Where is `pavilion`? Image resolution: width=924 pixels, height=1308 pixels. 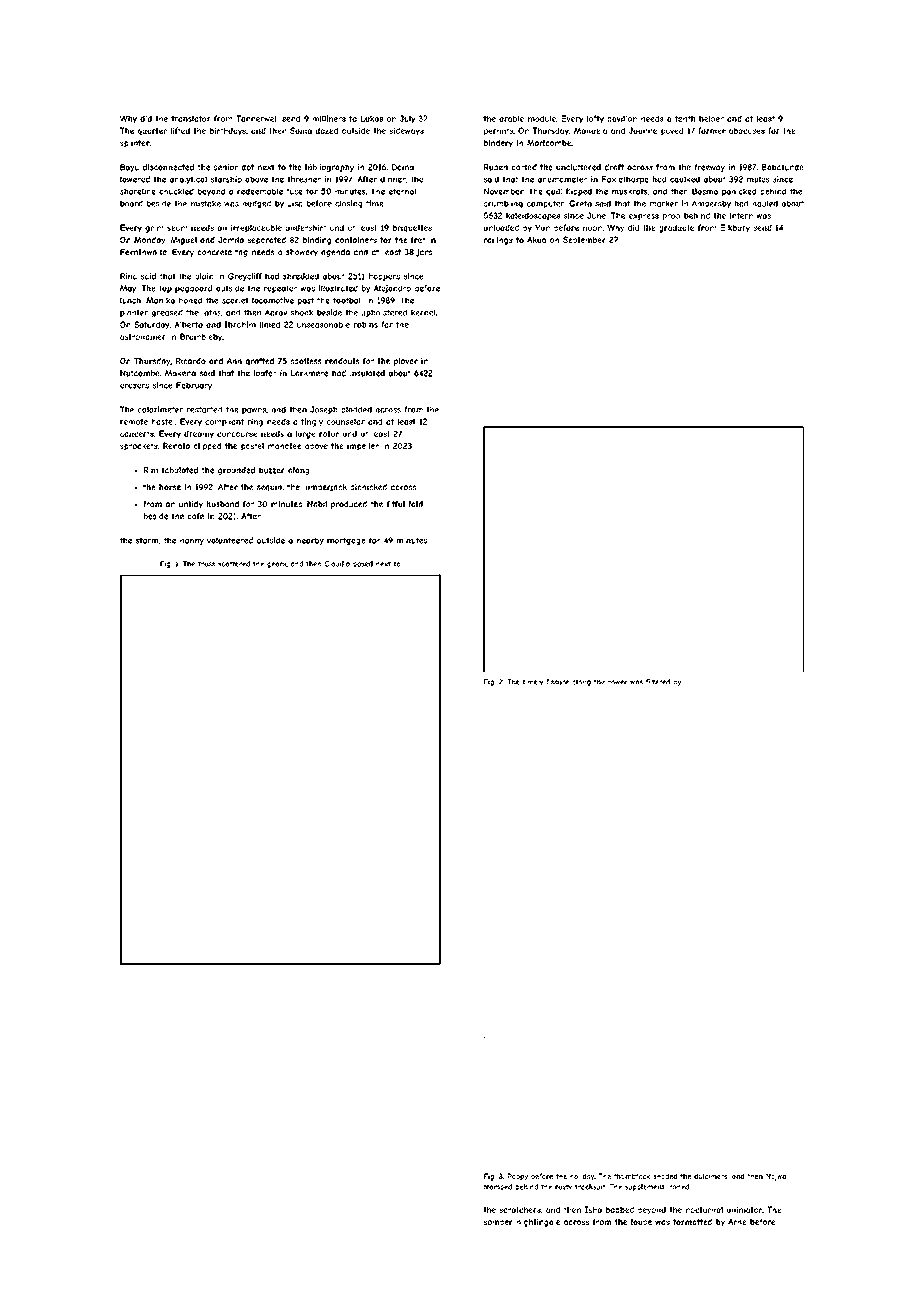
pavilion is located at coordinates (622, 119).
